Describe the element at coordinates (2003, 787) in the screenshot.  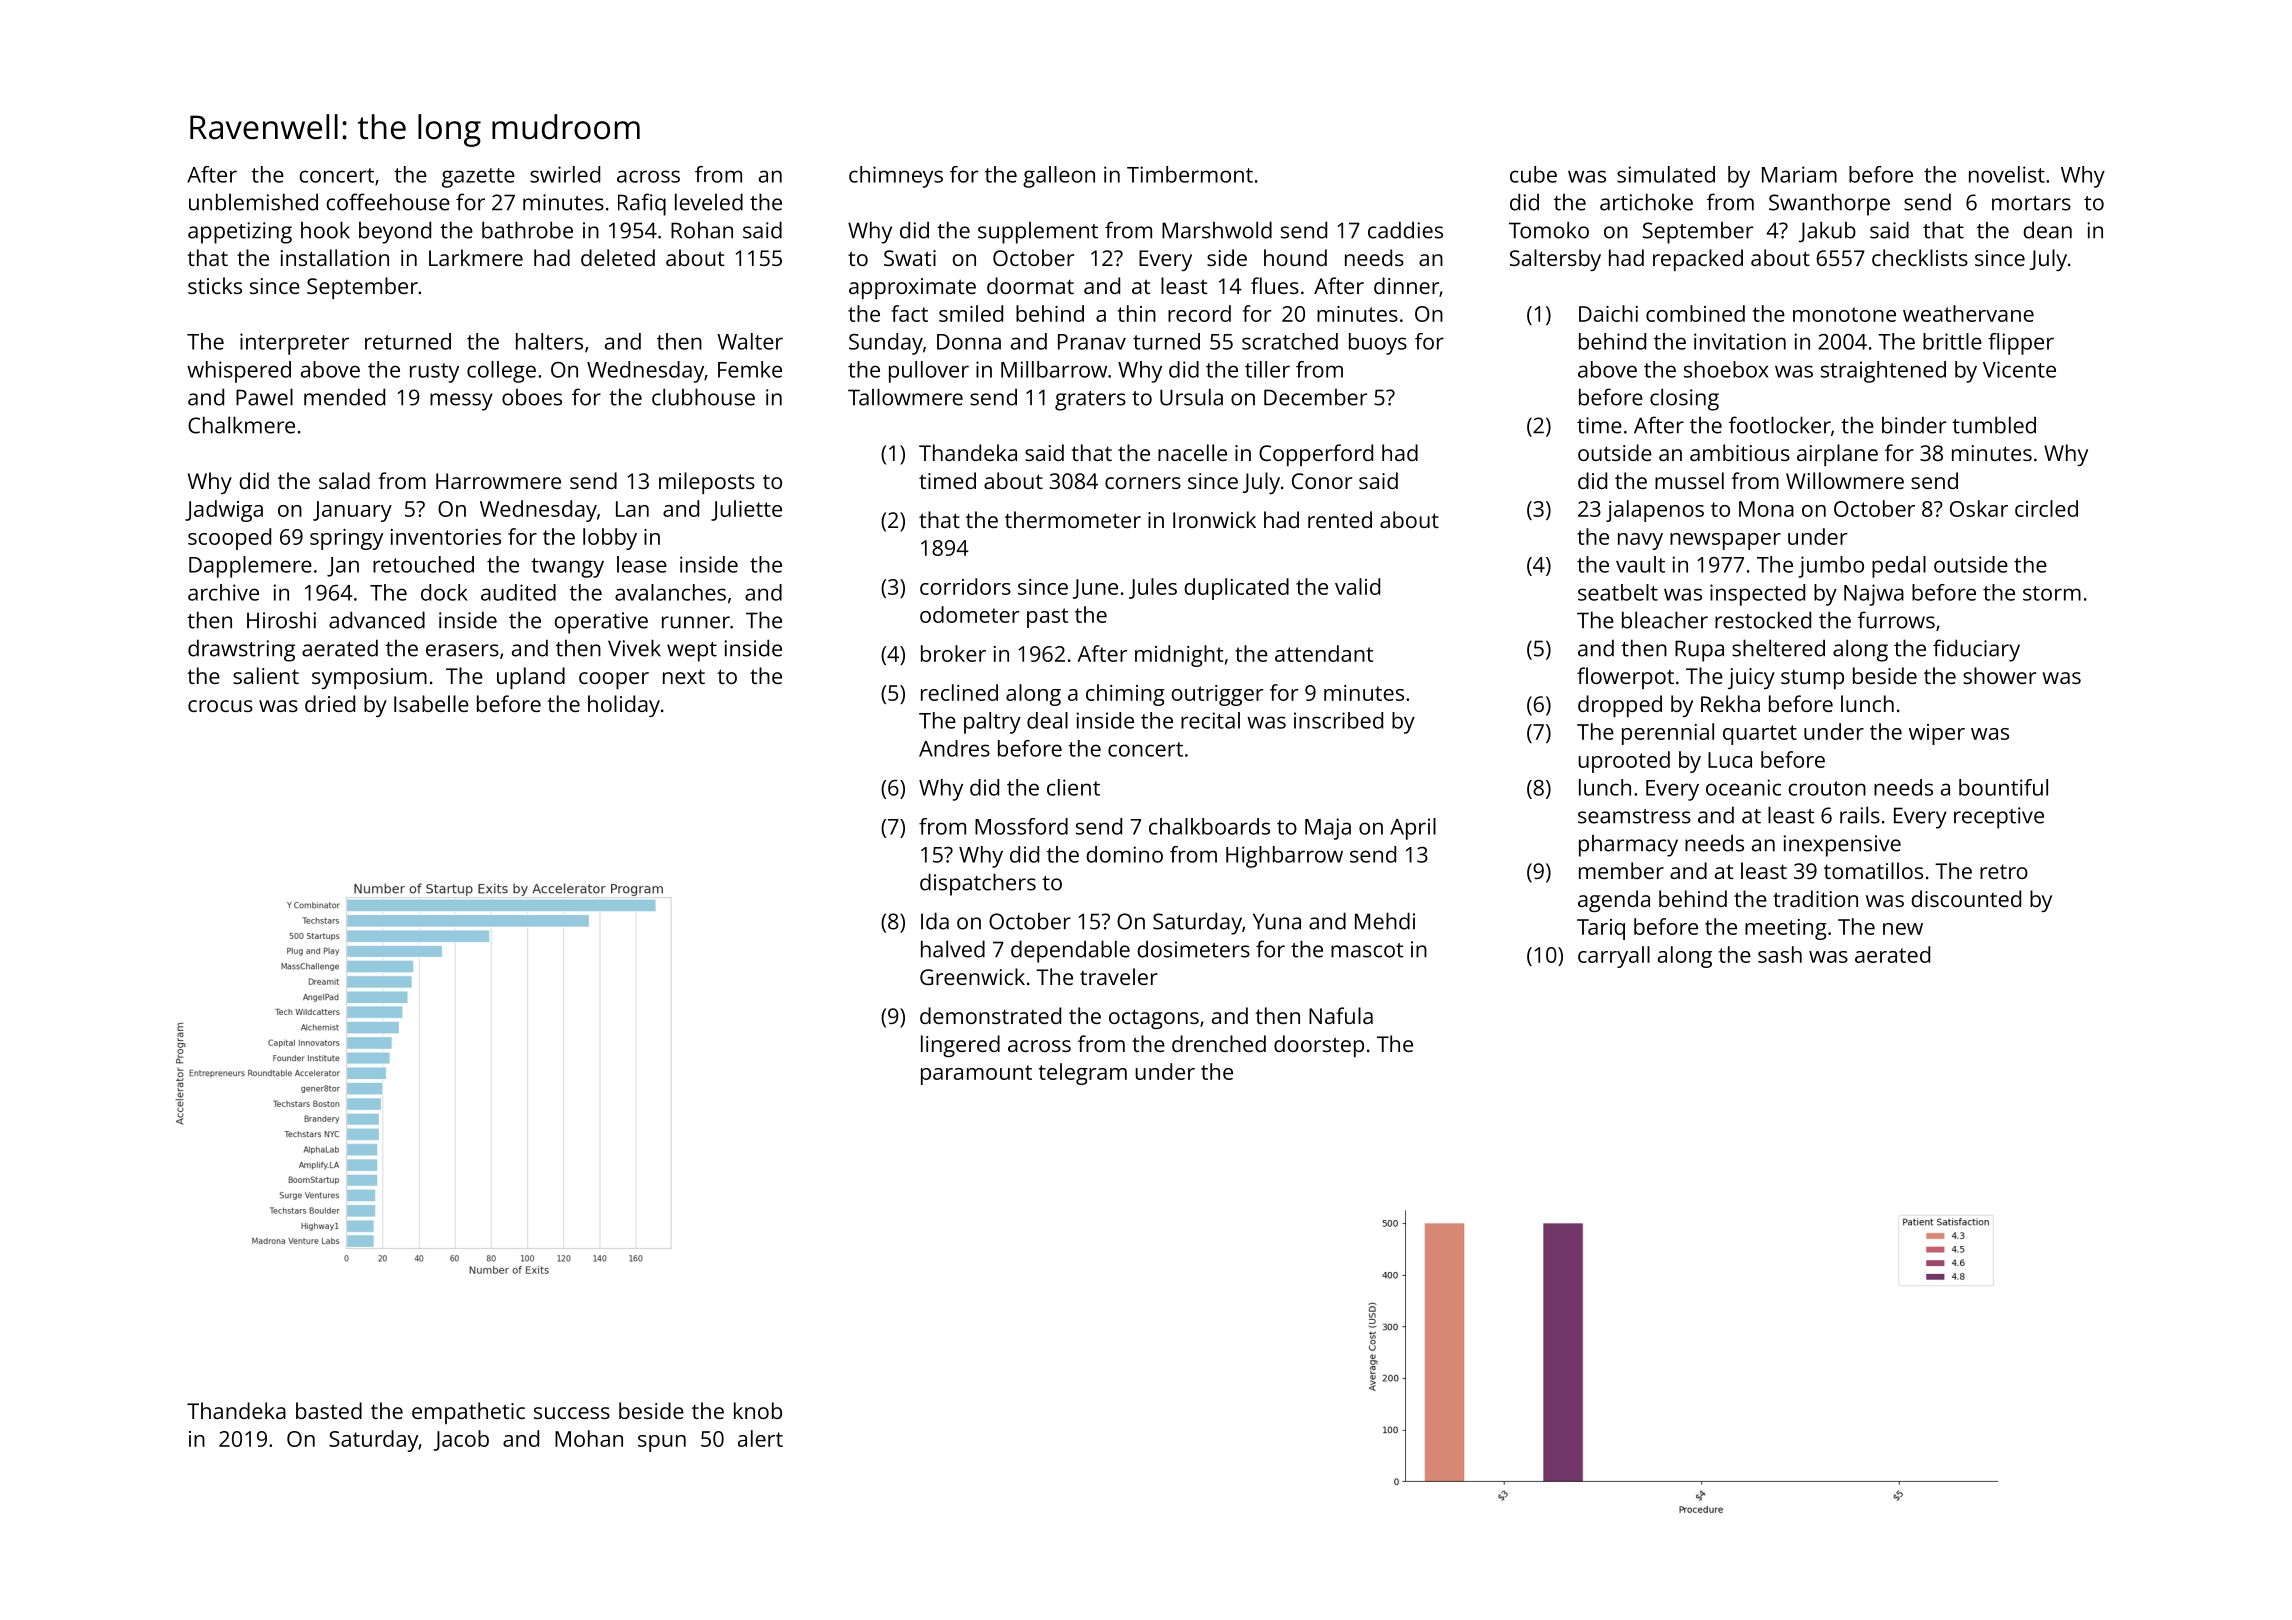
I see `bountiful` at that location.
